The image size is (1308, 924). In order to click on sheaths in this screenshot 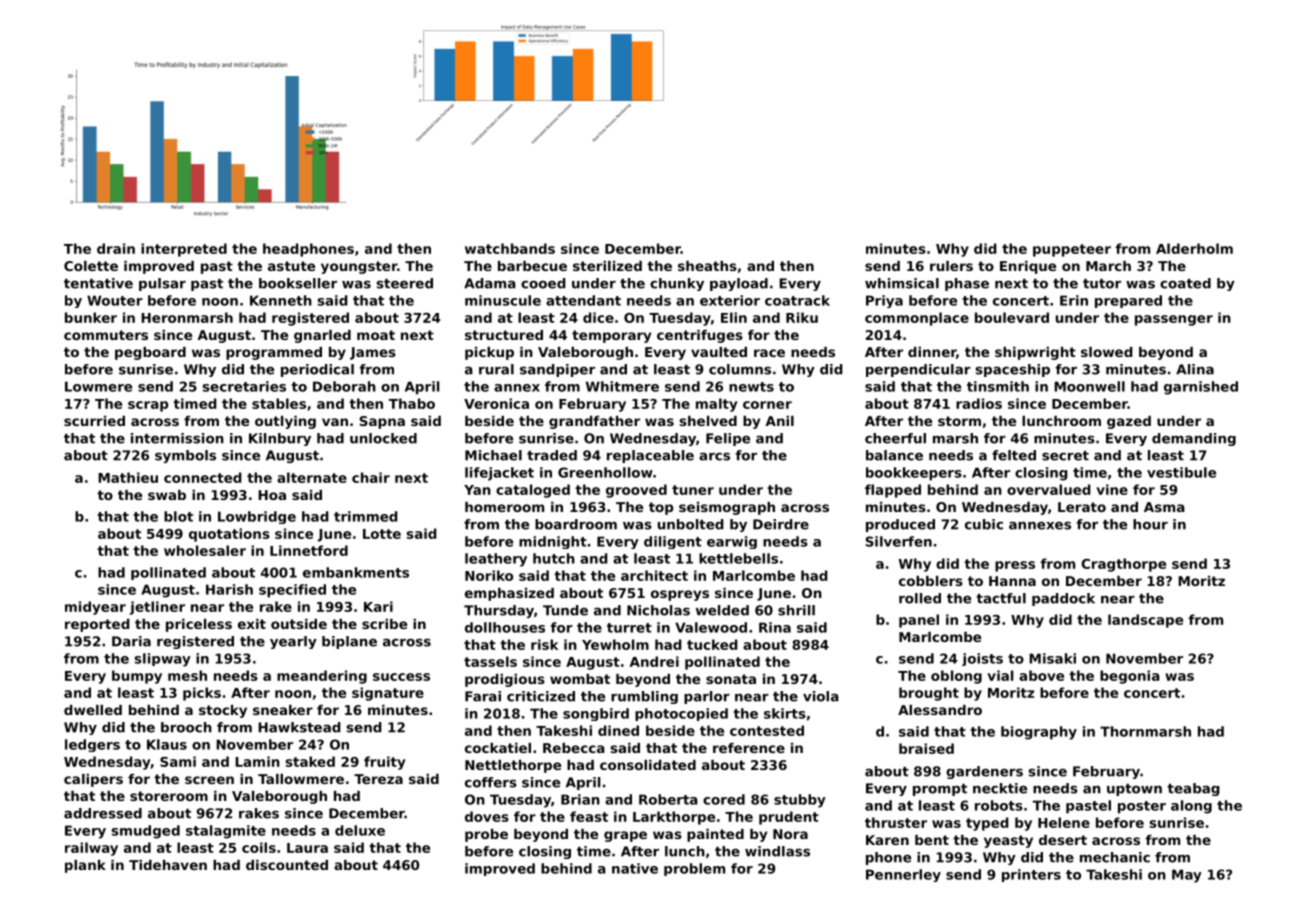, I will do `click(707, 266)`.
